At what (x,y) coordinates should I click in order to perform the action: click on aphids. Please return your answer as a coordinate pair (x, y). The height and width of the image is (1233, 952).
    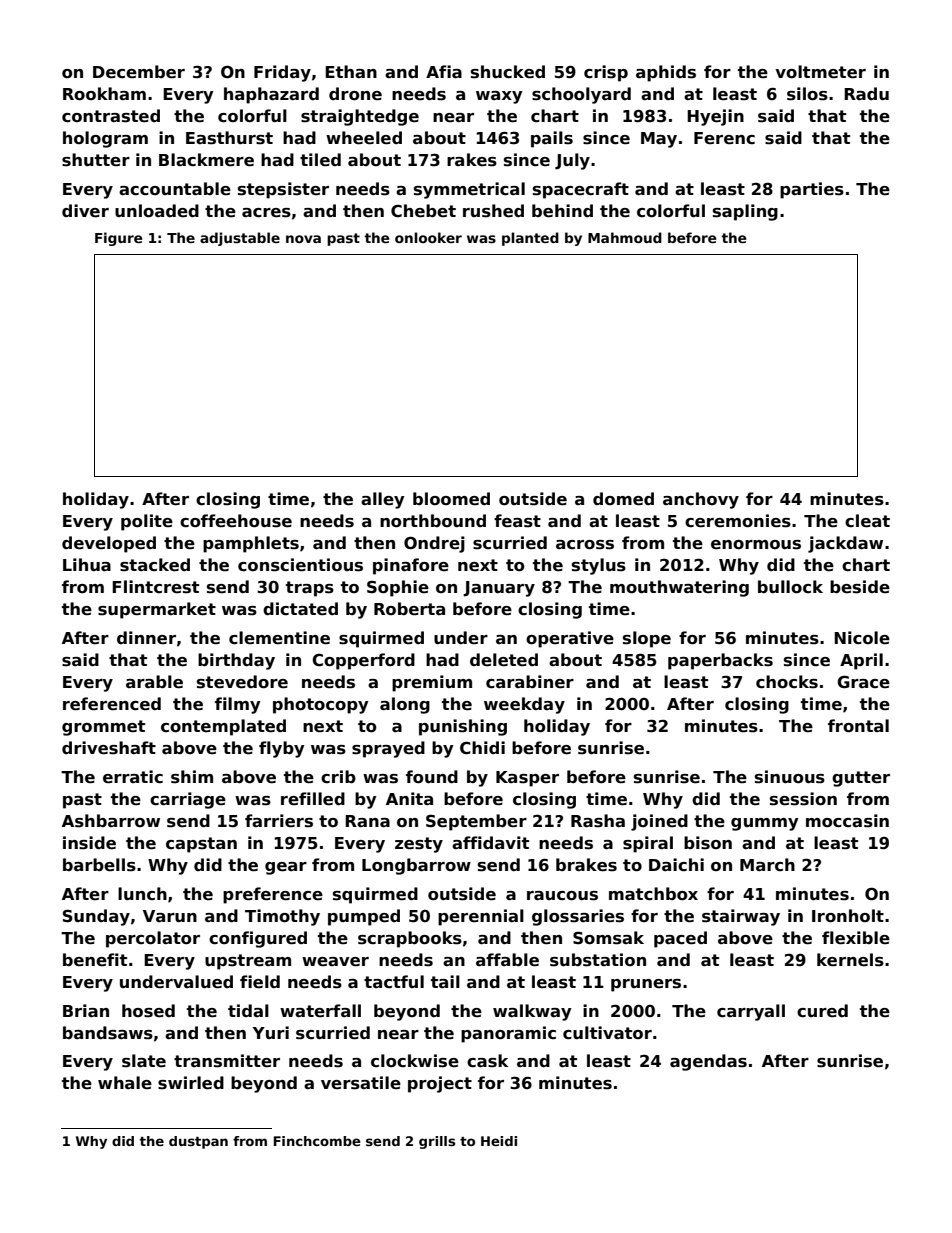
    Looking at the image, I should click on (666, 73).
